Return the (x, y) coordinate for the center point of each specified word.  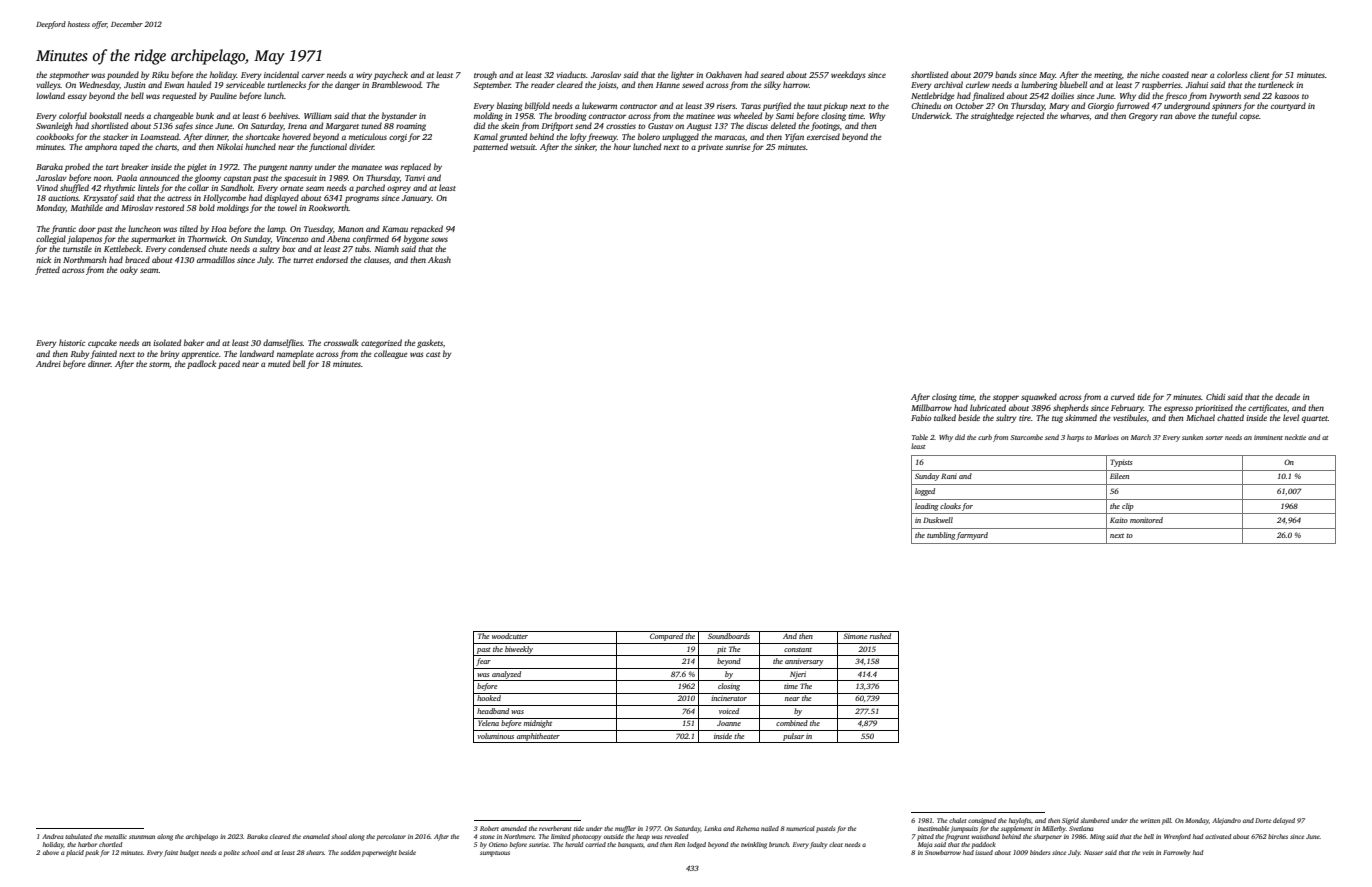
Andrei (48, 363)
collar (198, 187)
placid (75, 853)
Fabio (921, 417)
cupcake (102, 343)
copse (1249, 117)
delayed (1284, 821)
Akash (439, 259)
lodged (696, 845)
